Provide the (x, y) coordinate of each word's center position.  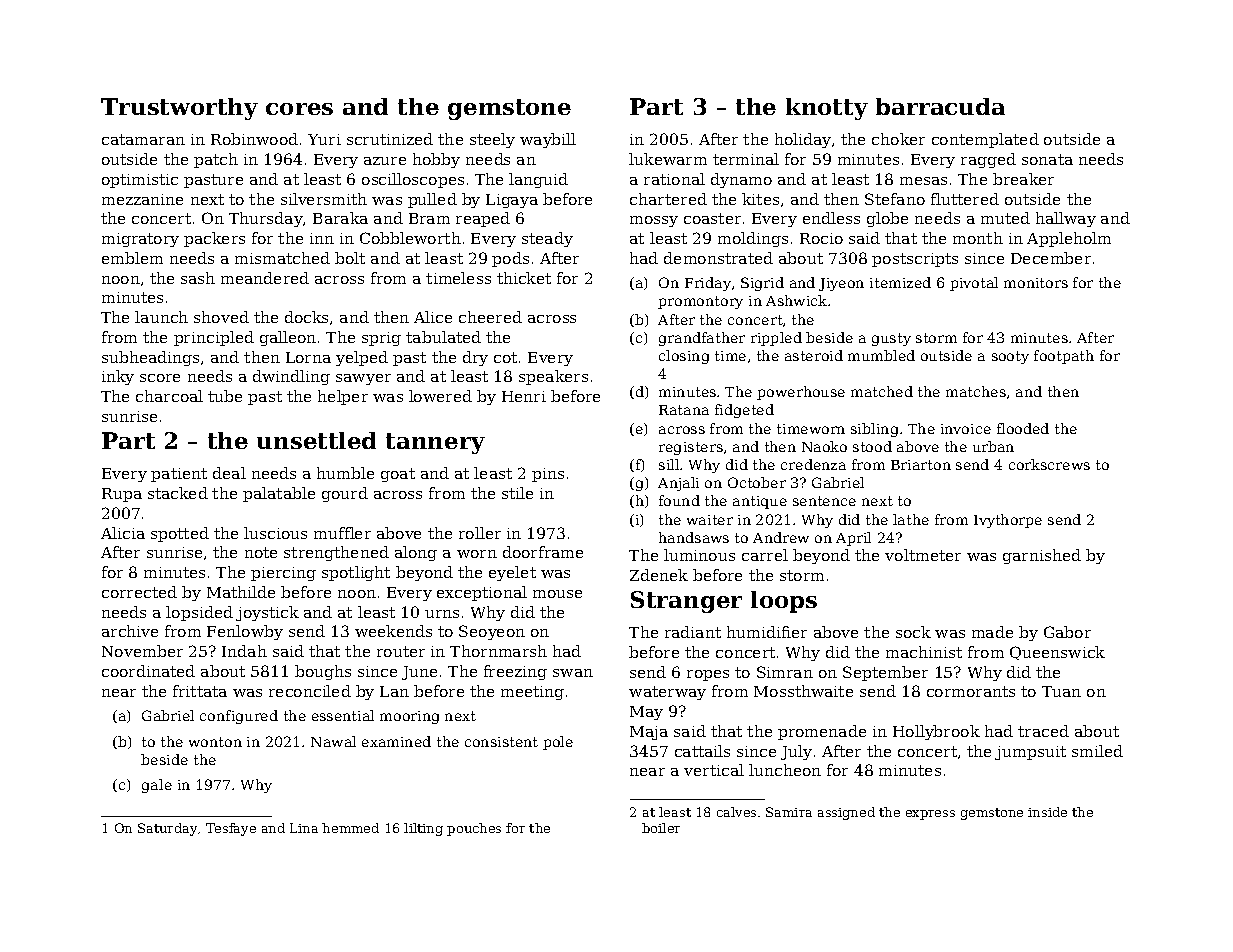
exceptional (482, 593)
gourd (345, 494)
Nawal (333, 741)
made (992, 632)
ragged (988, 160)
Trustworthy (179, 109)
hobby (436, 160)
